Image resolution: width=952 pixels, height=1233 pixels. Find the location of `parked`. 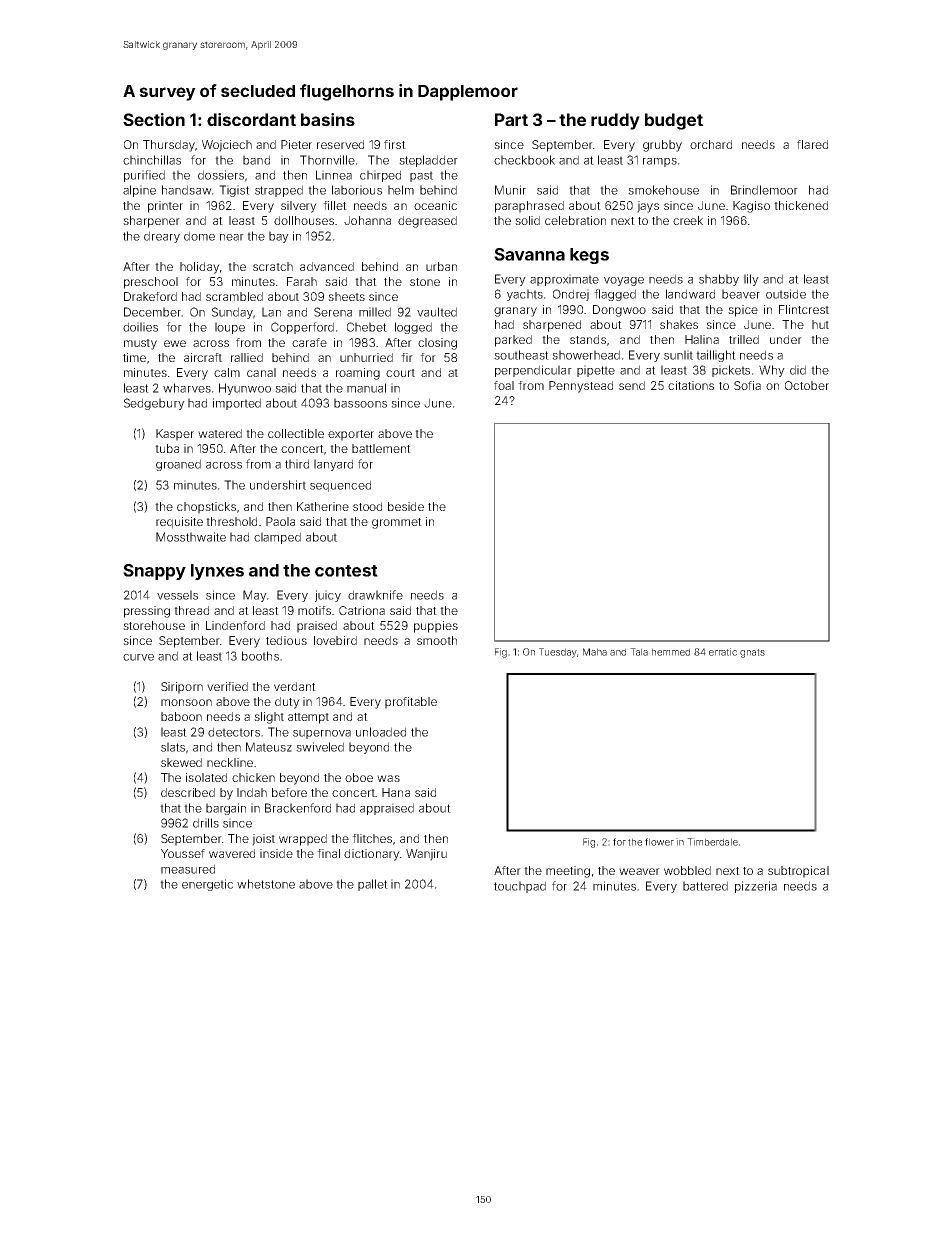

parked is located at coordinates (513, 341).
